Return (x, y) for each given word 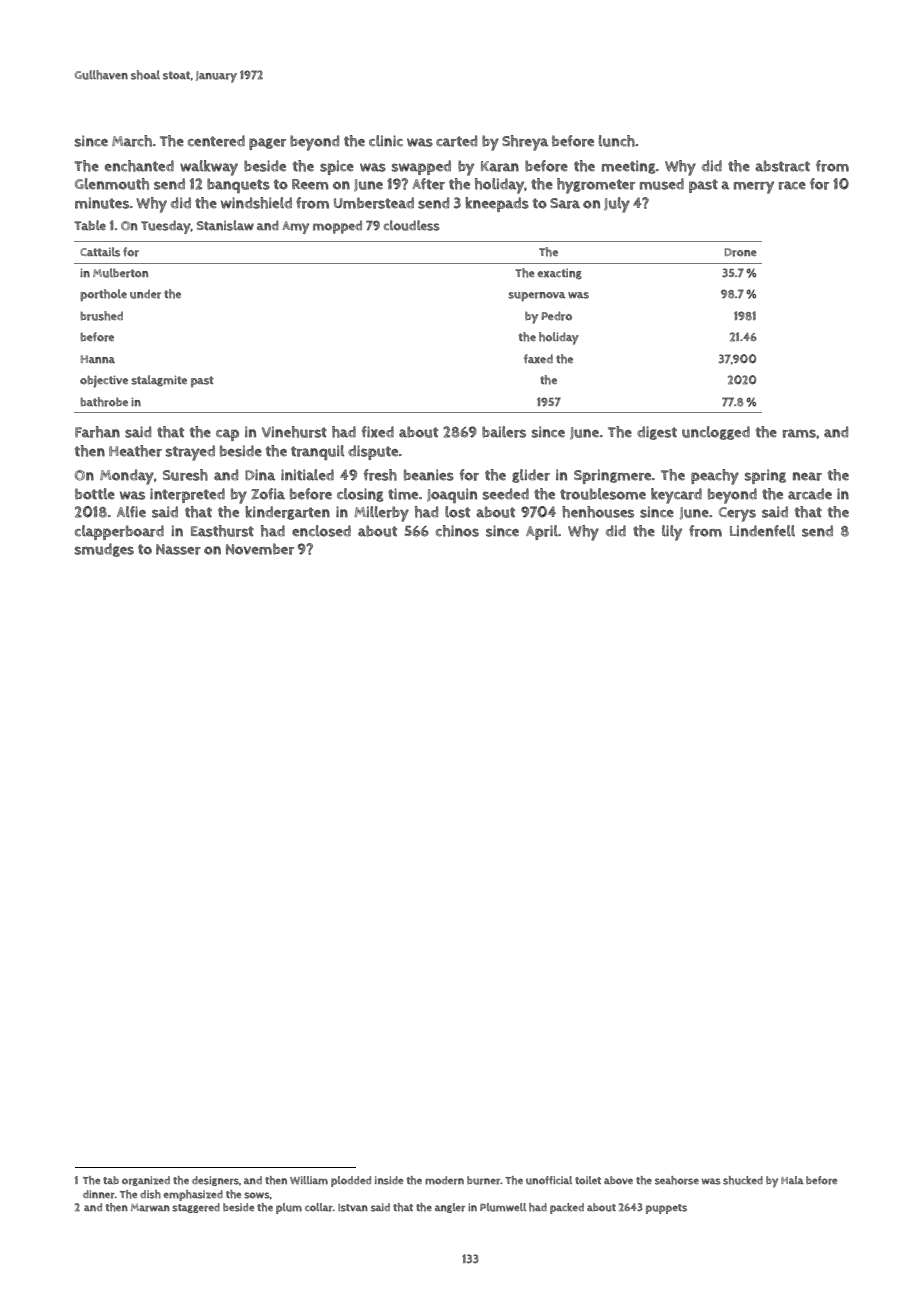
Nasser (178, 549)
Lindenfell (762, 531)
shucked (743, 1180)
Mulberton (120, 273)
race (792, 185)
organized (146, 1181)
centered (216, 141)
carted (456, 141)
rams (799, 433)
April (542, 532)
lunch (617, 141)
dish (150, 1194)
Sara (565, 203)
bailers (504, 432)
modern (444, 1180)
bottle (95, 494)
